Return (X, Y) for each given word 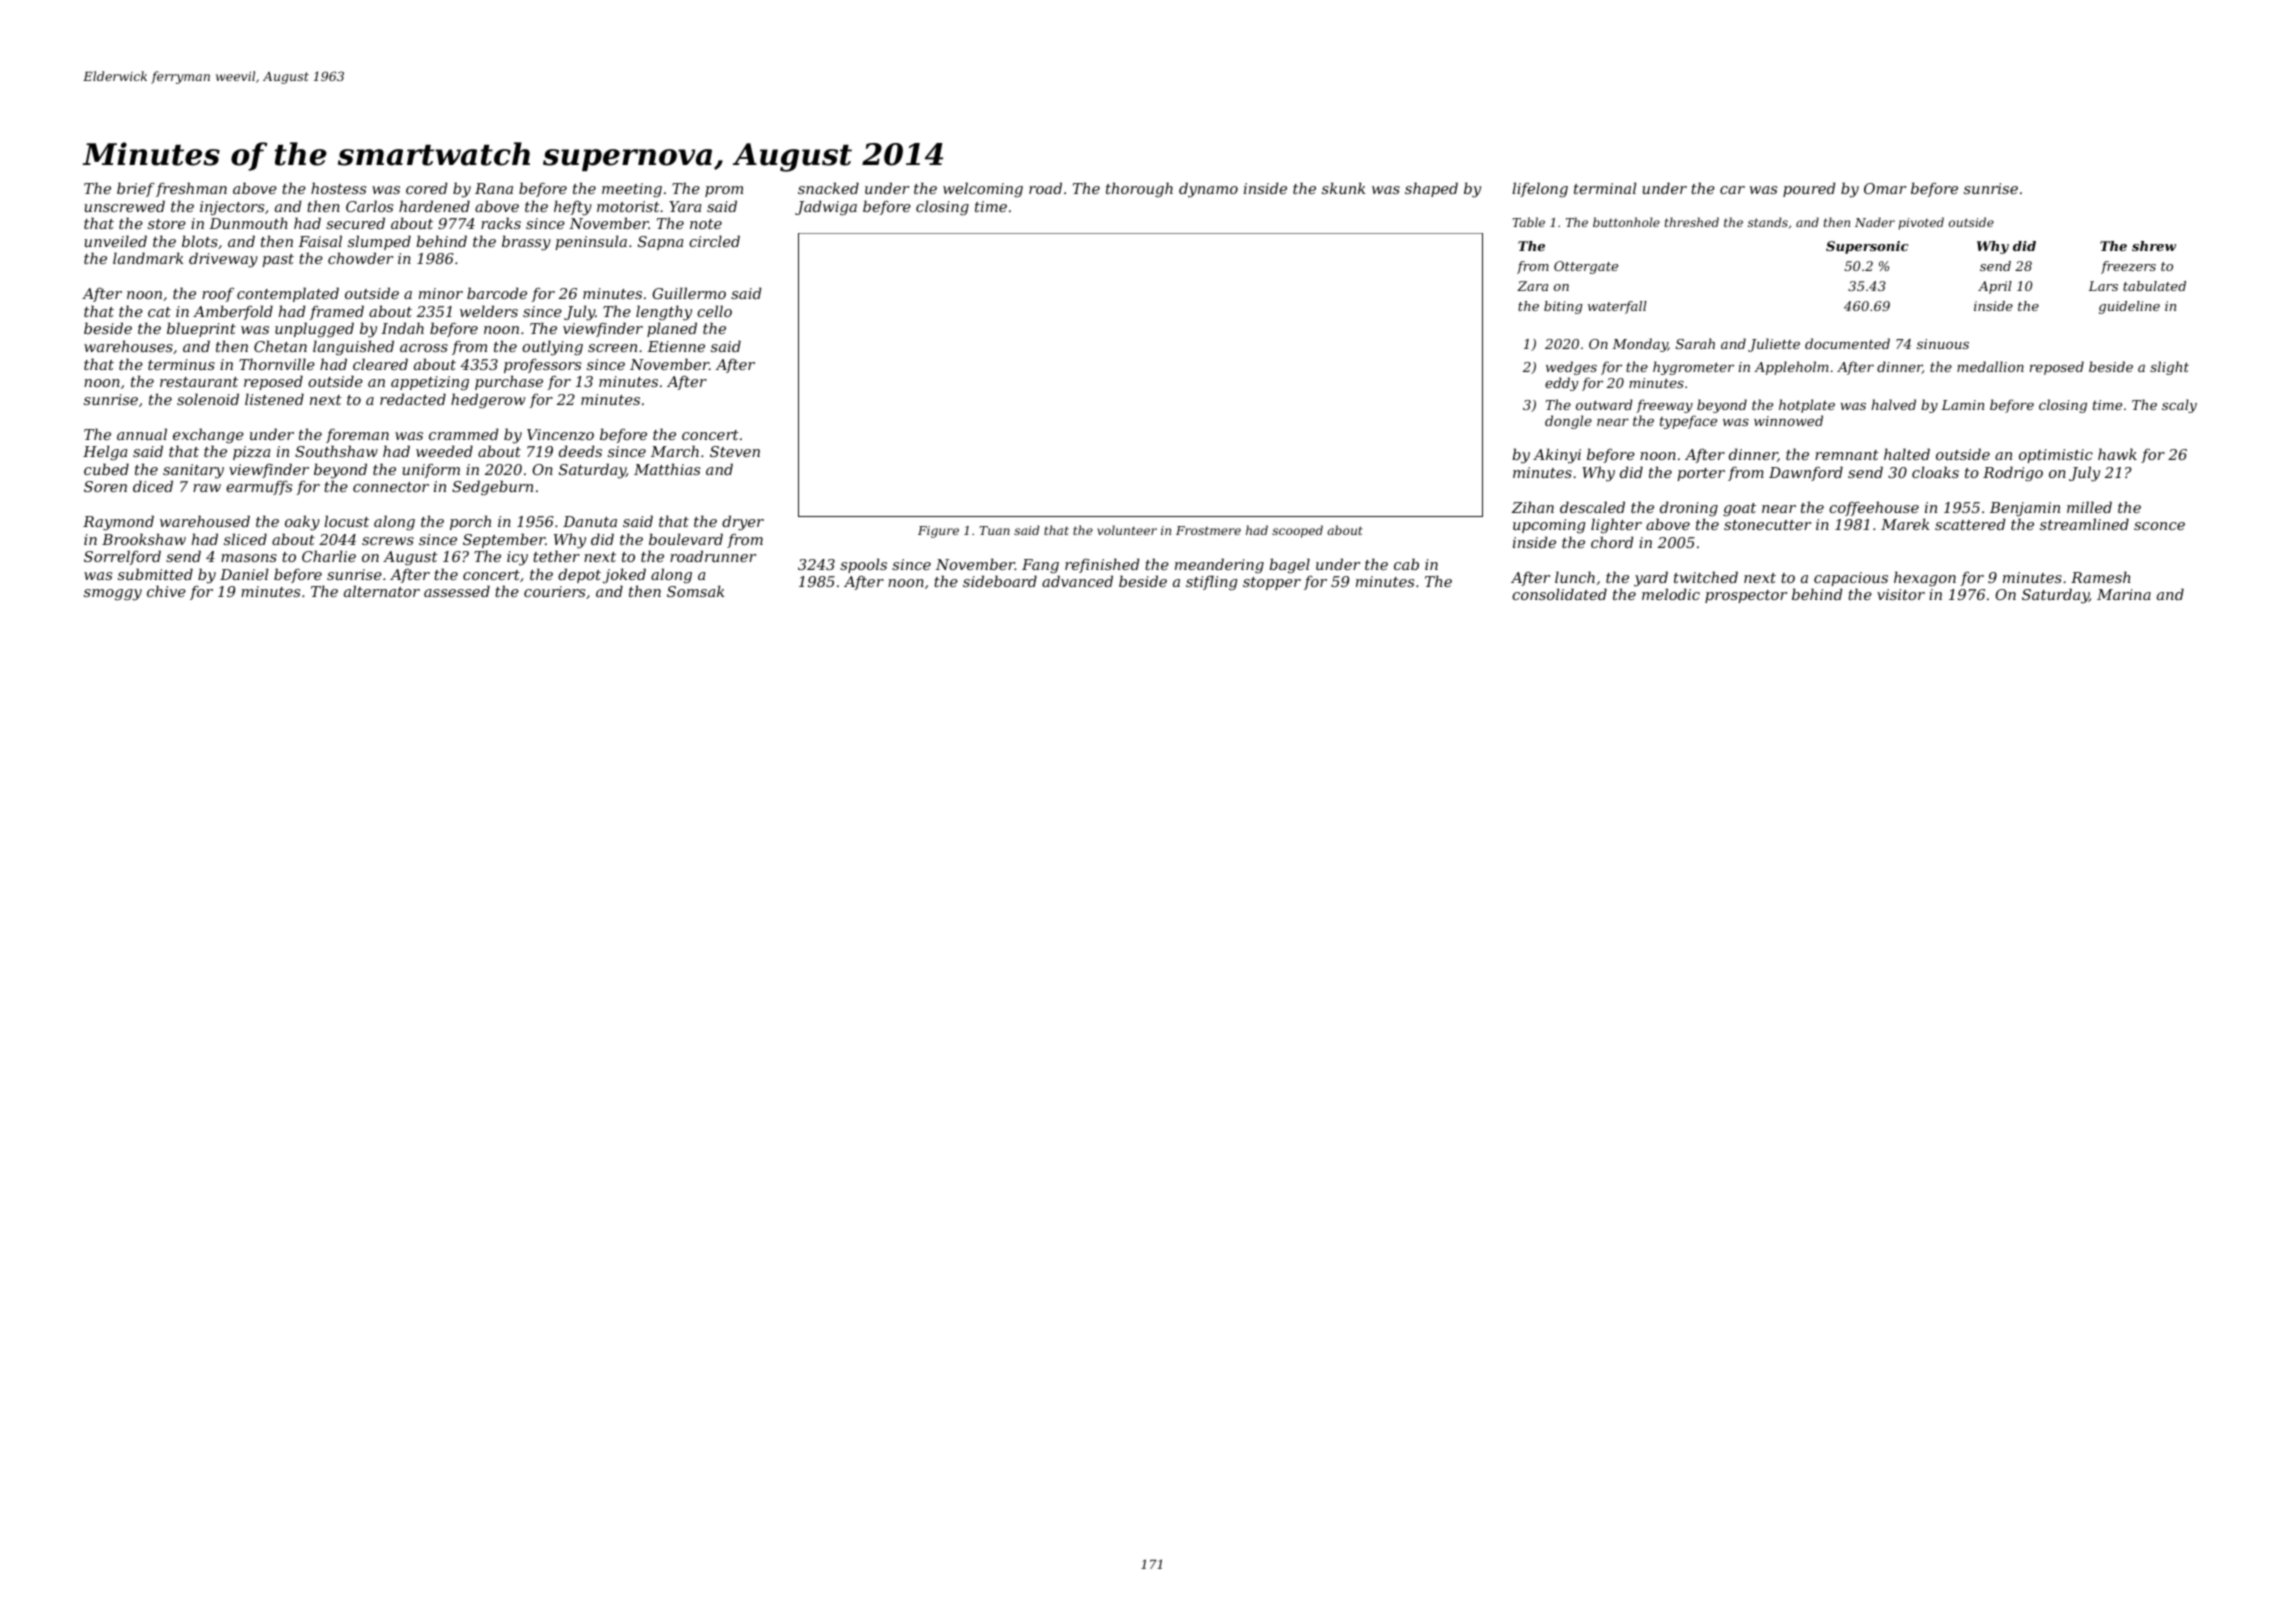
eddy (1562, 384)
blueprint (201, 329)
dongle (1568, 422)
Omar (1885, 188)
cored (427, 188)
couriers (554, 591)
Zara (1532, 286)
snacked (828, 188)
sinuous (1943, 344)
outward (1604, 404)
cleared (380, 364)
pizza (251, 453)
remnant (1847, 455)
